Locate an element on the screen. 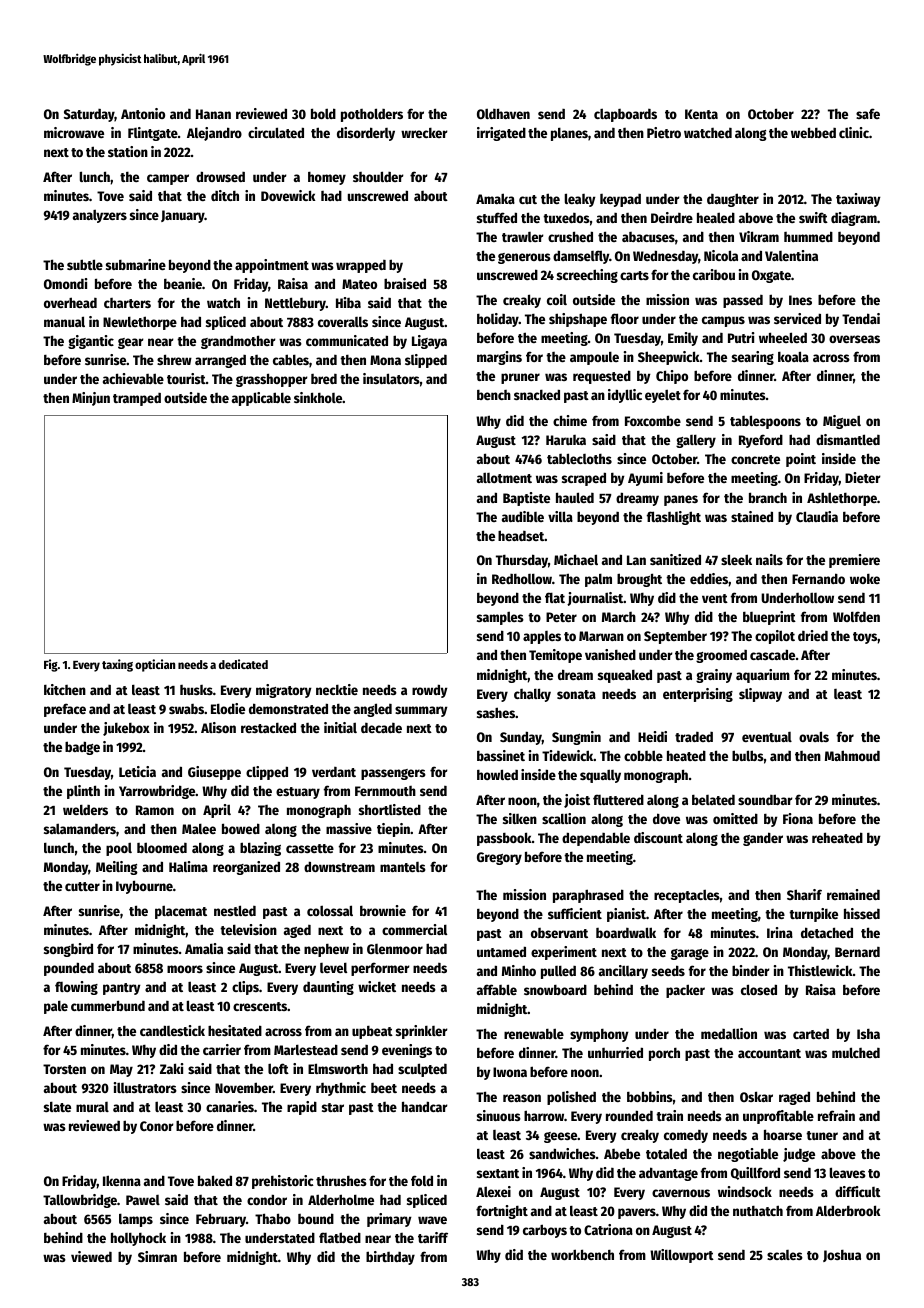 The image size is (924, 1308). applicable is located at coordinates (261, 399).
